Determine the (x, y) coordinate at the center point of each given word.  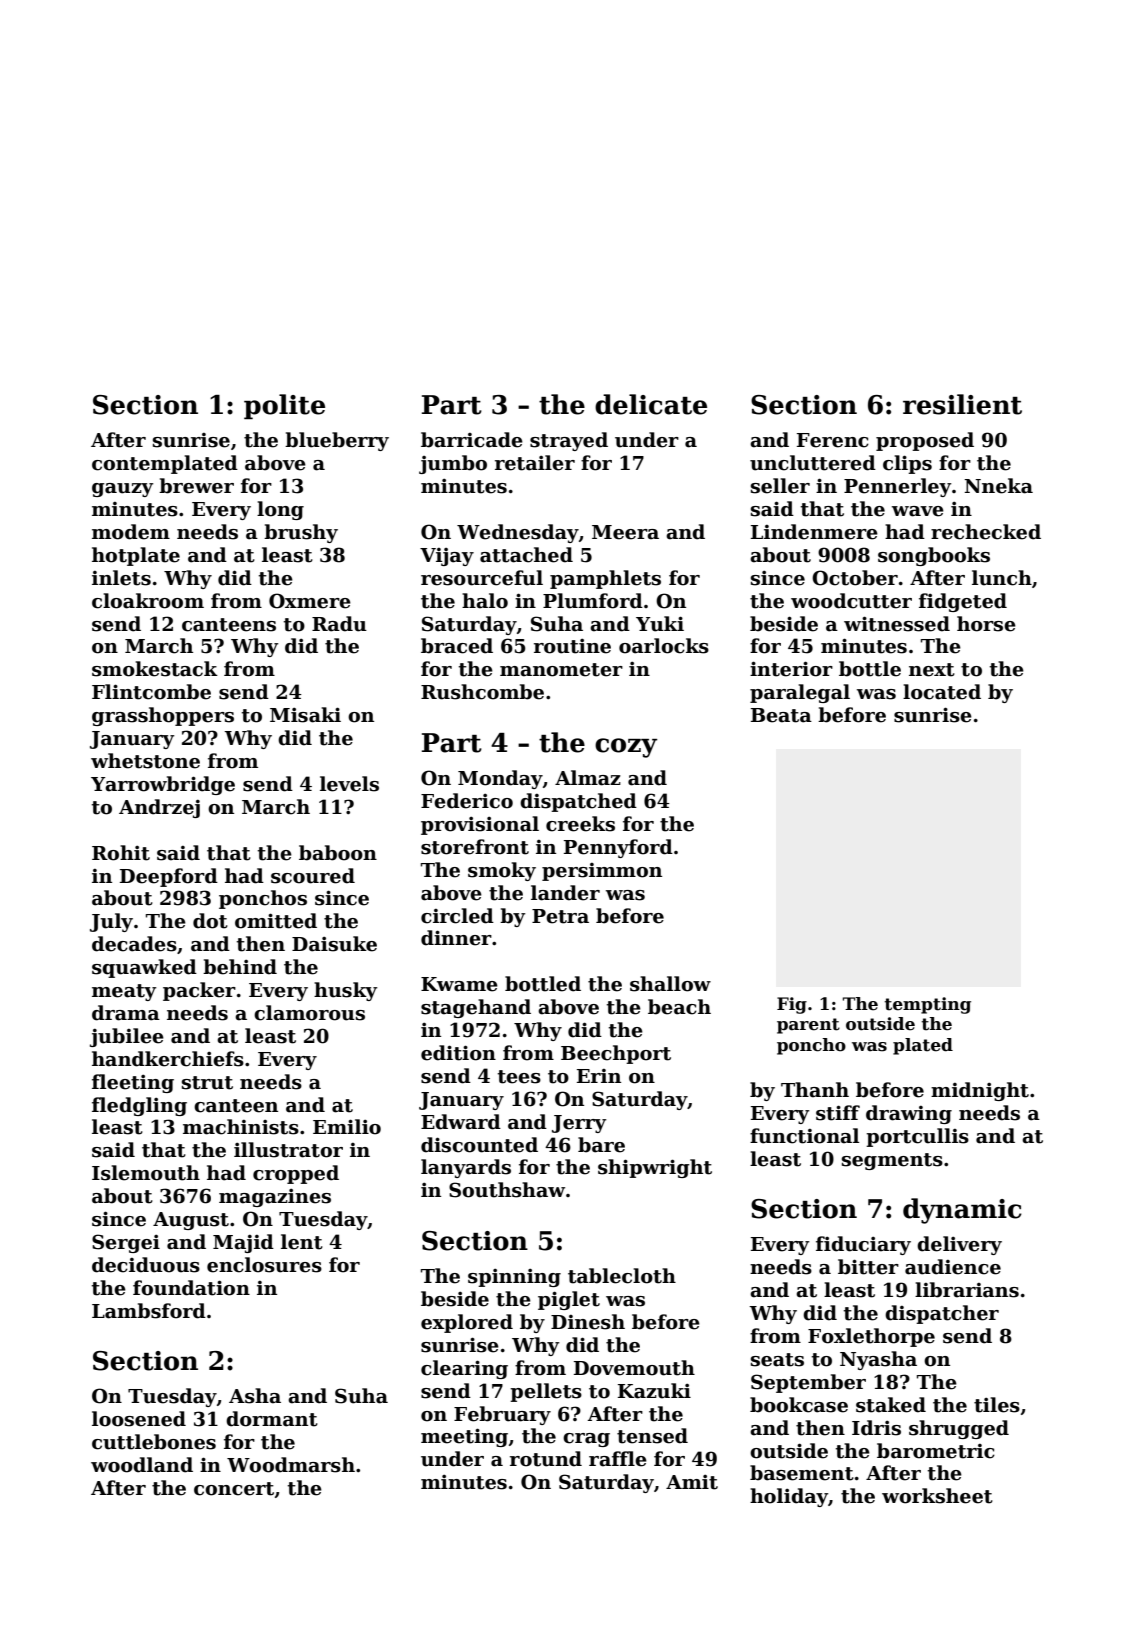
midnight (980, 1091)
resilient (962, 404)
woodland (142, 1465)
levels (349, 784)
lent (302, 1242)
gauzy (123, 490)
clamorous (309, 1013)
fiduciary (863, 1245)
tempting (927, 1005)
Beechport (616, 1054)
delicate (651, 404)
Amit (692, 1482)
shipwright (655, 1168)
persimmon (602, 872)
